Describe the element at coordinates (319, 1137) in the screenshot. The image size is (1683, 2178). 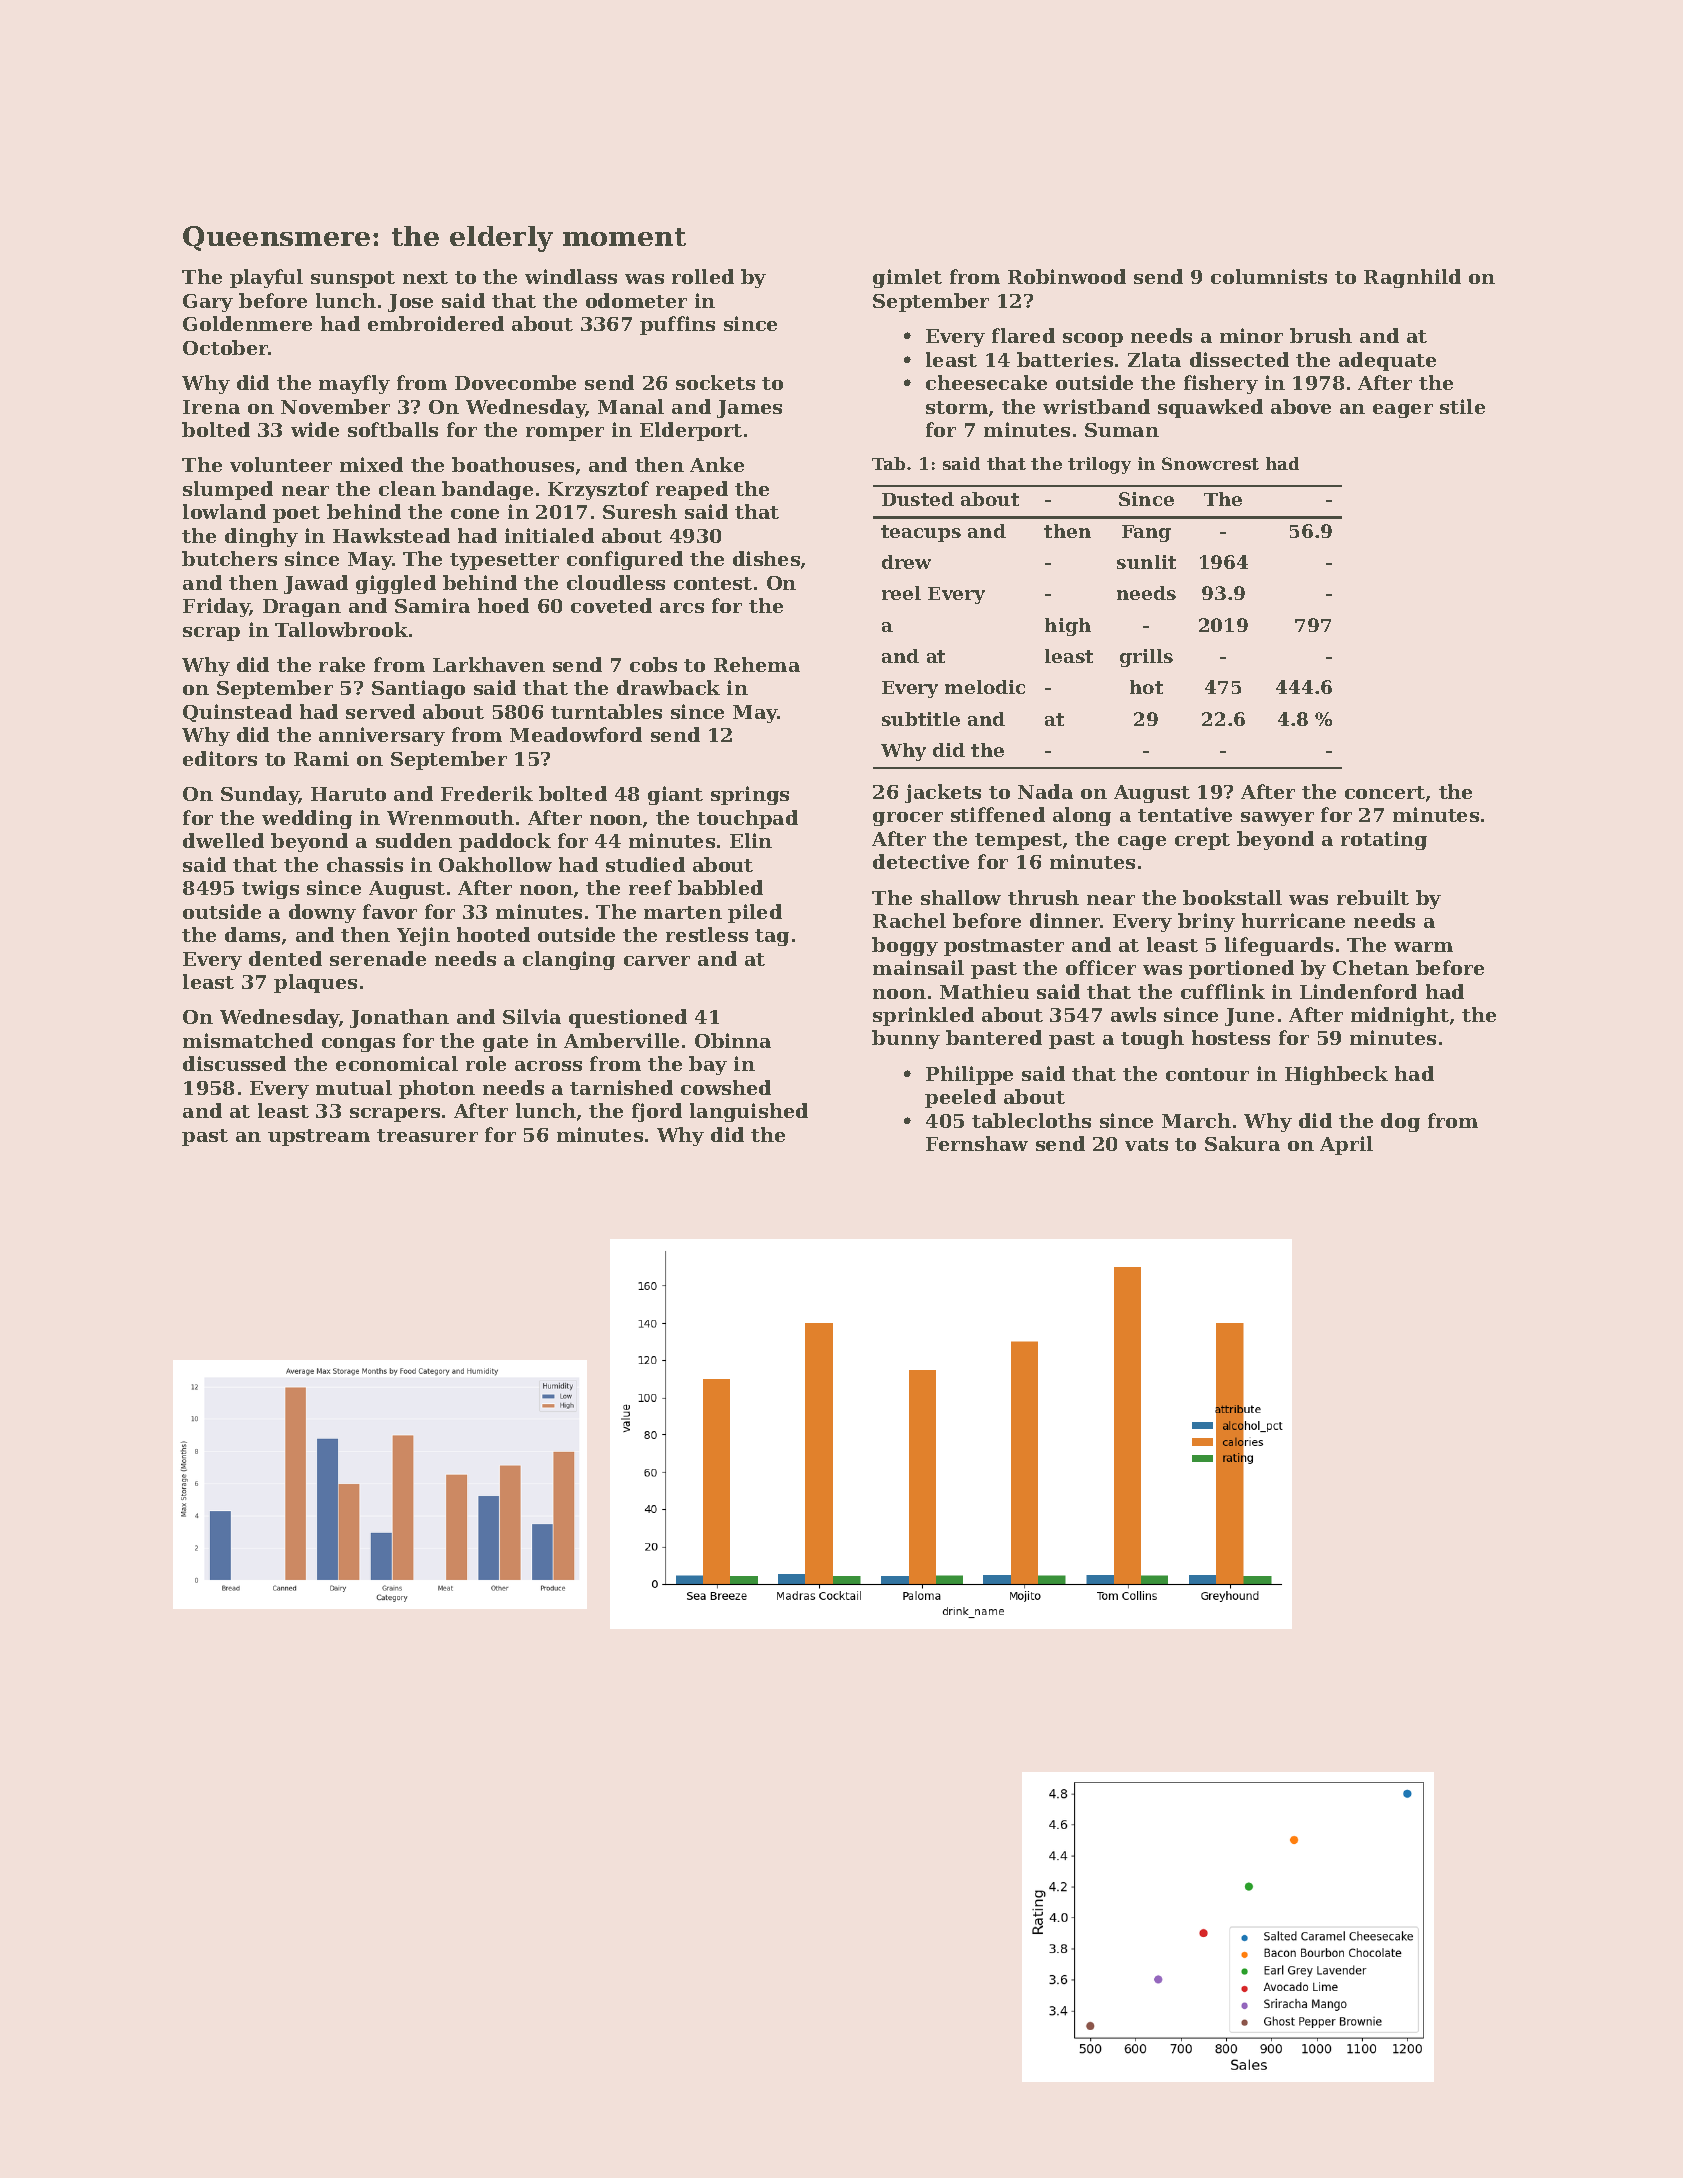
I see `upstream` at that location.
